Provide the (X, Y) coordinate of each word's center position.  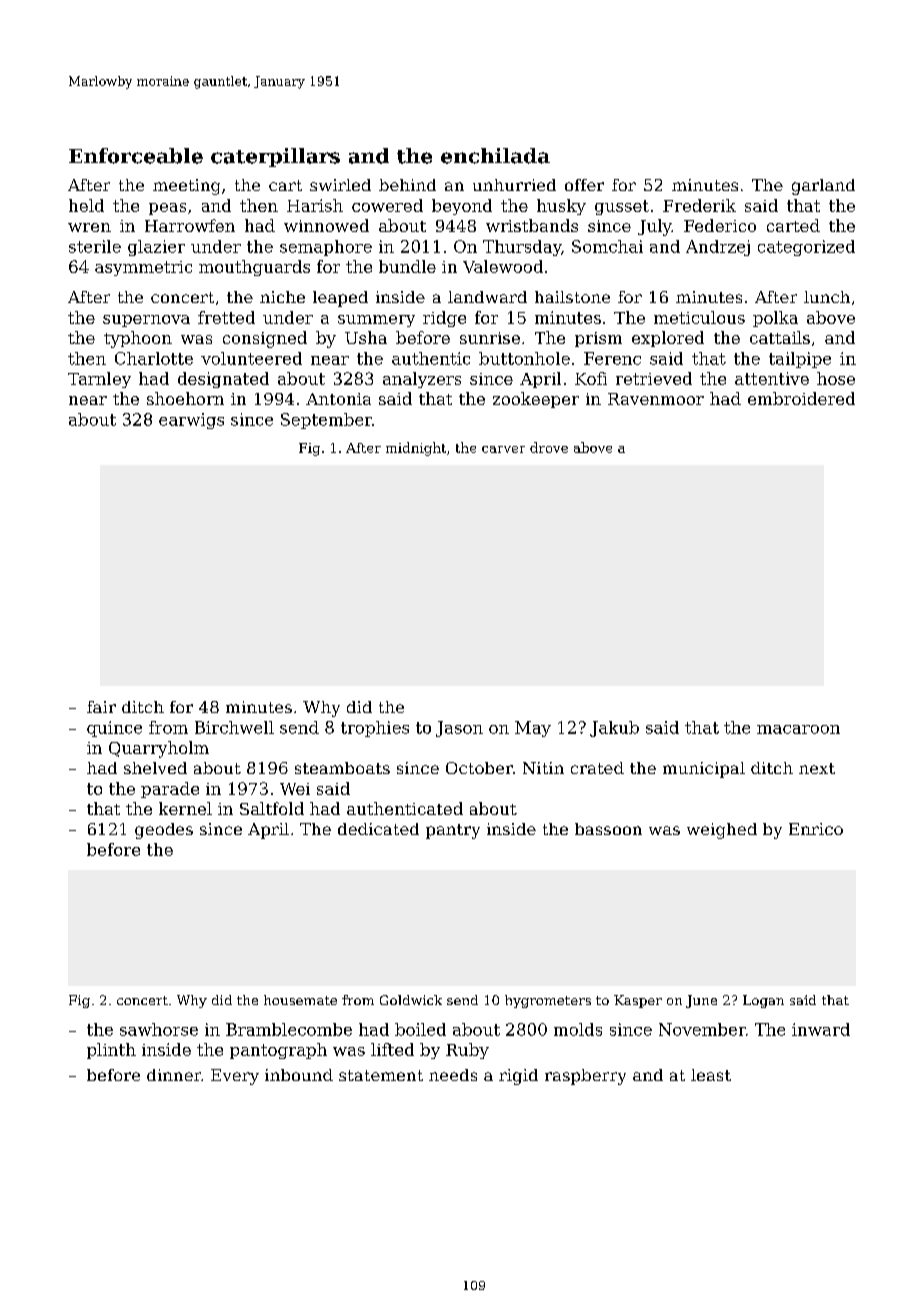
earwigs (191, 421)
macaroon (798, 729)
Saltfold (272, 808)
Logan (763, 1001)
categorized (806, 248)
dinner (174, 1075)
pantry (453, 831)
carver (503, 449)
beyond (462, 207)
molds (578, 1029)
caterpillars (275, 157)
